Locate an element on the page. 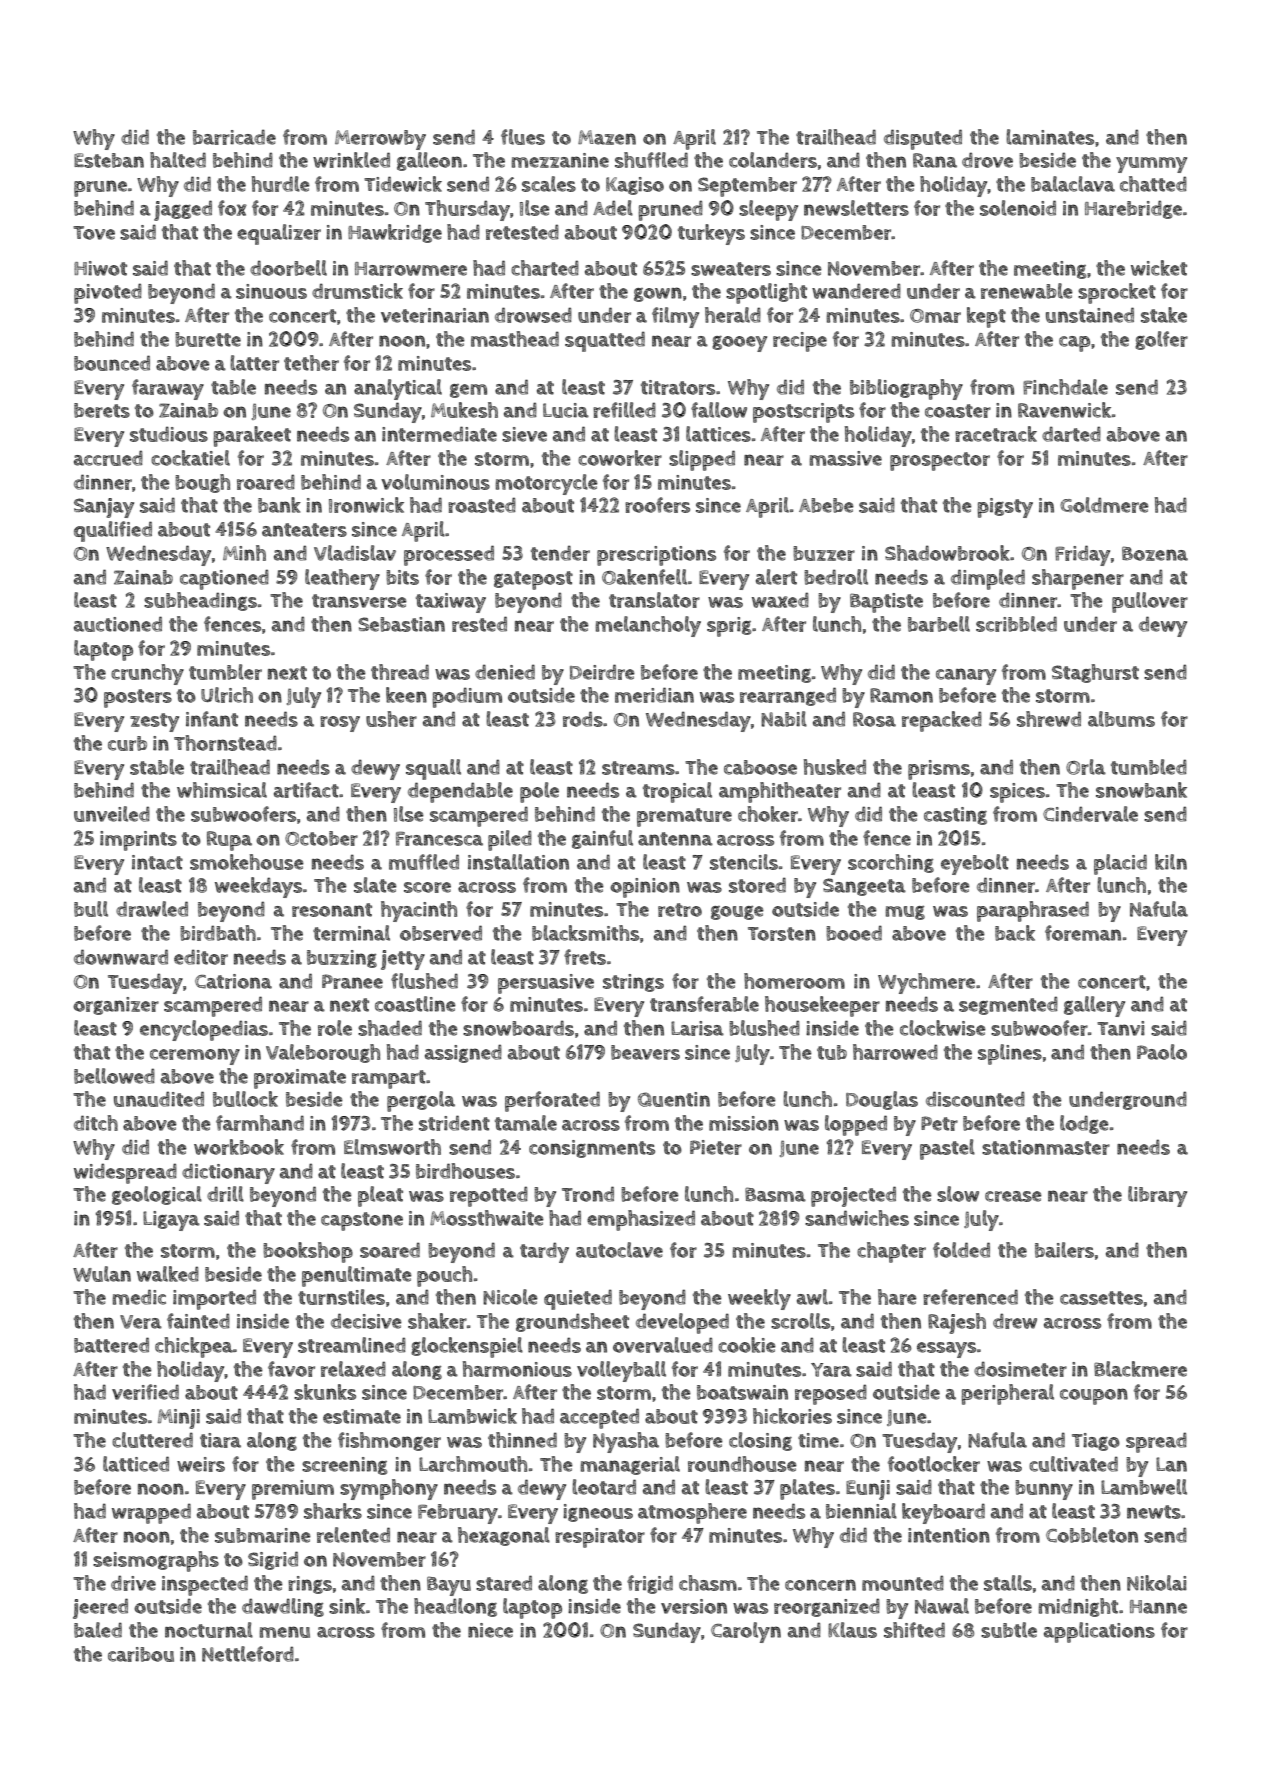 Image resolution: width=1261 pixels, height=1784 pixels. balaclava is located at coordinates (1073, 184).
